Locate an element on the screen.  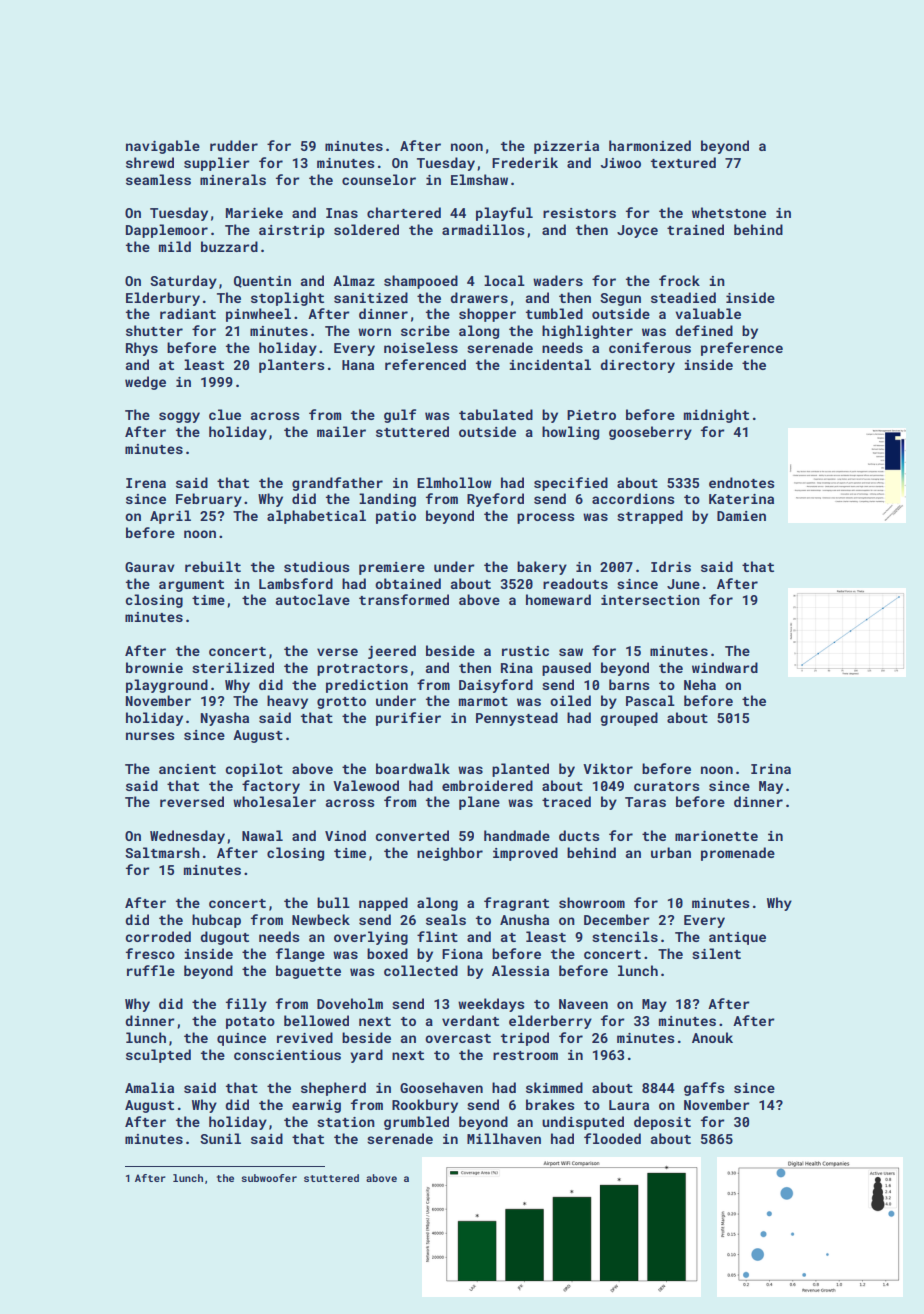
transformed is located at coordinates (404, 599).
